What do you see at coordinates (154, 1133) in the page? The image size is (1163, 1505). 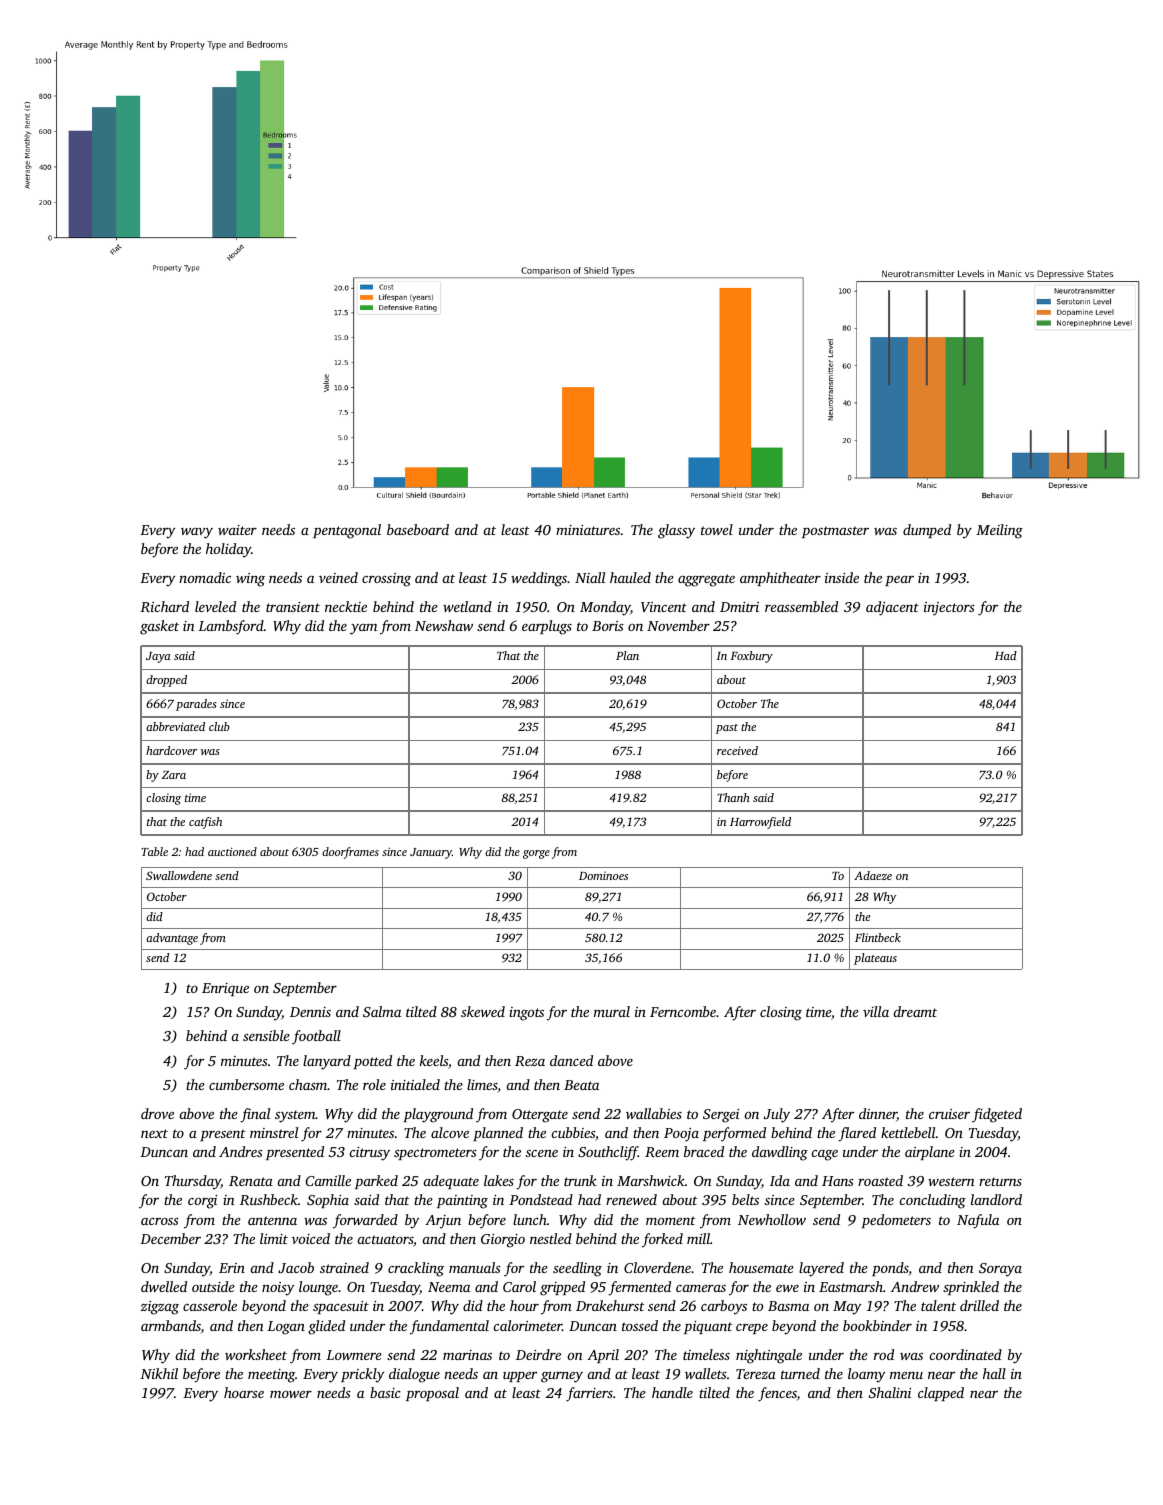 I see `next` at bounding box center [154, 1133].
